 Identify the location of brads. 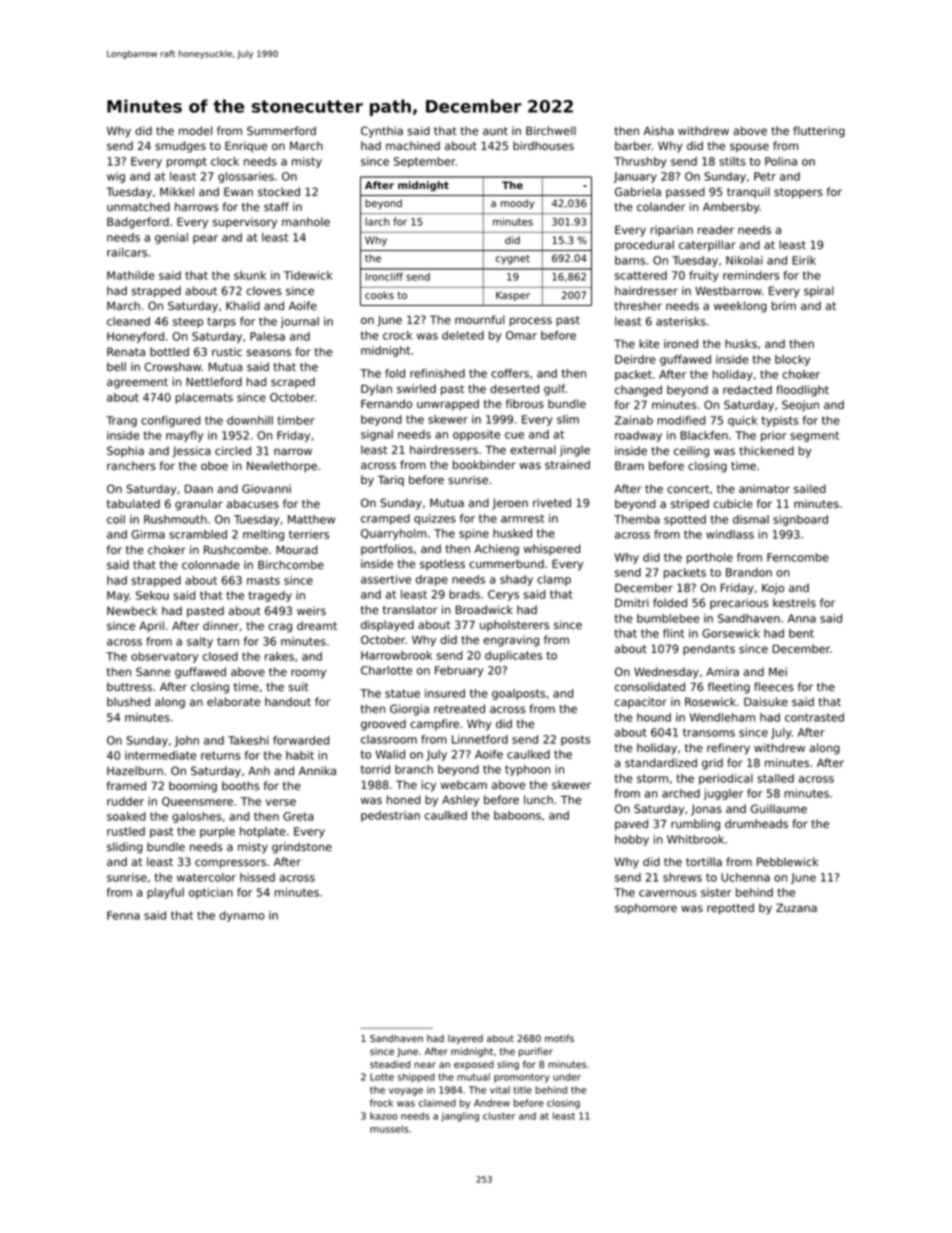
(464, 594).
